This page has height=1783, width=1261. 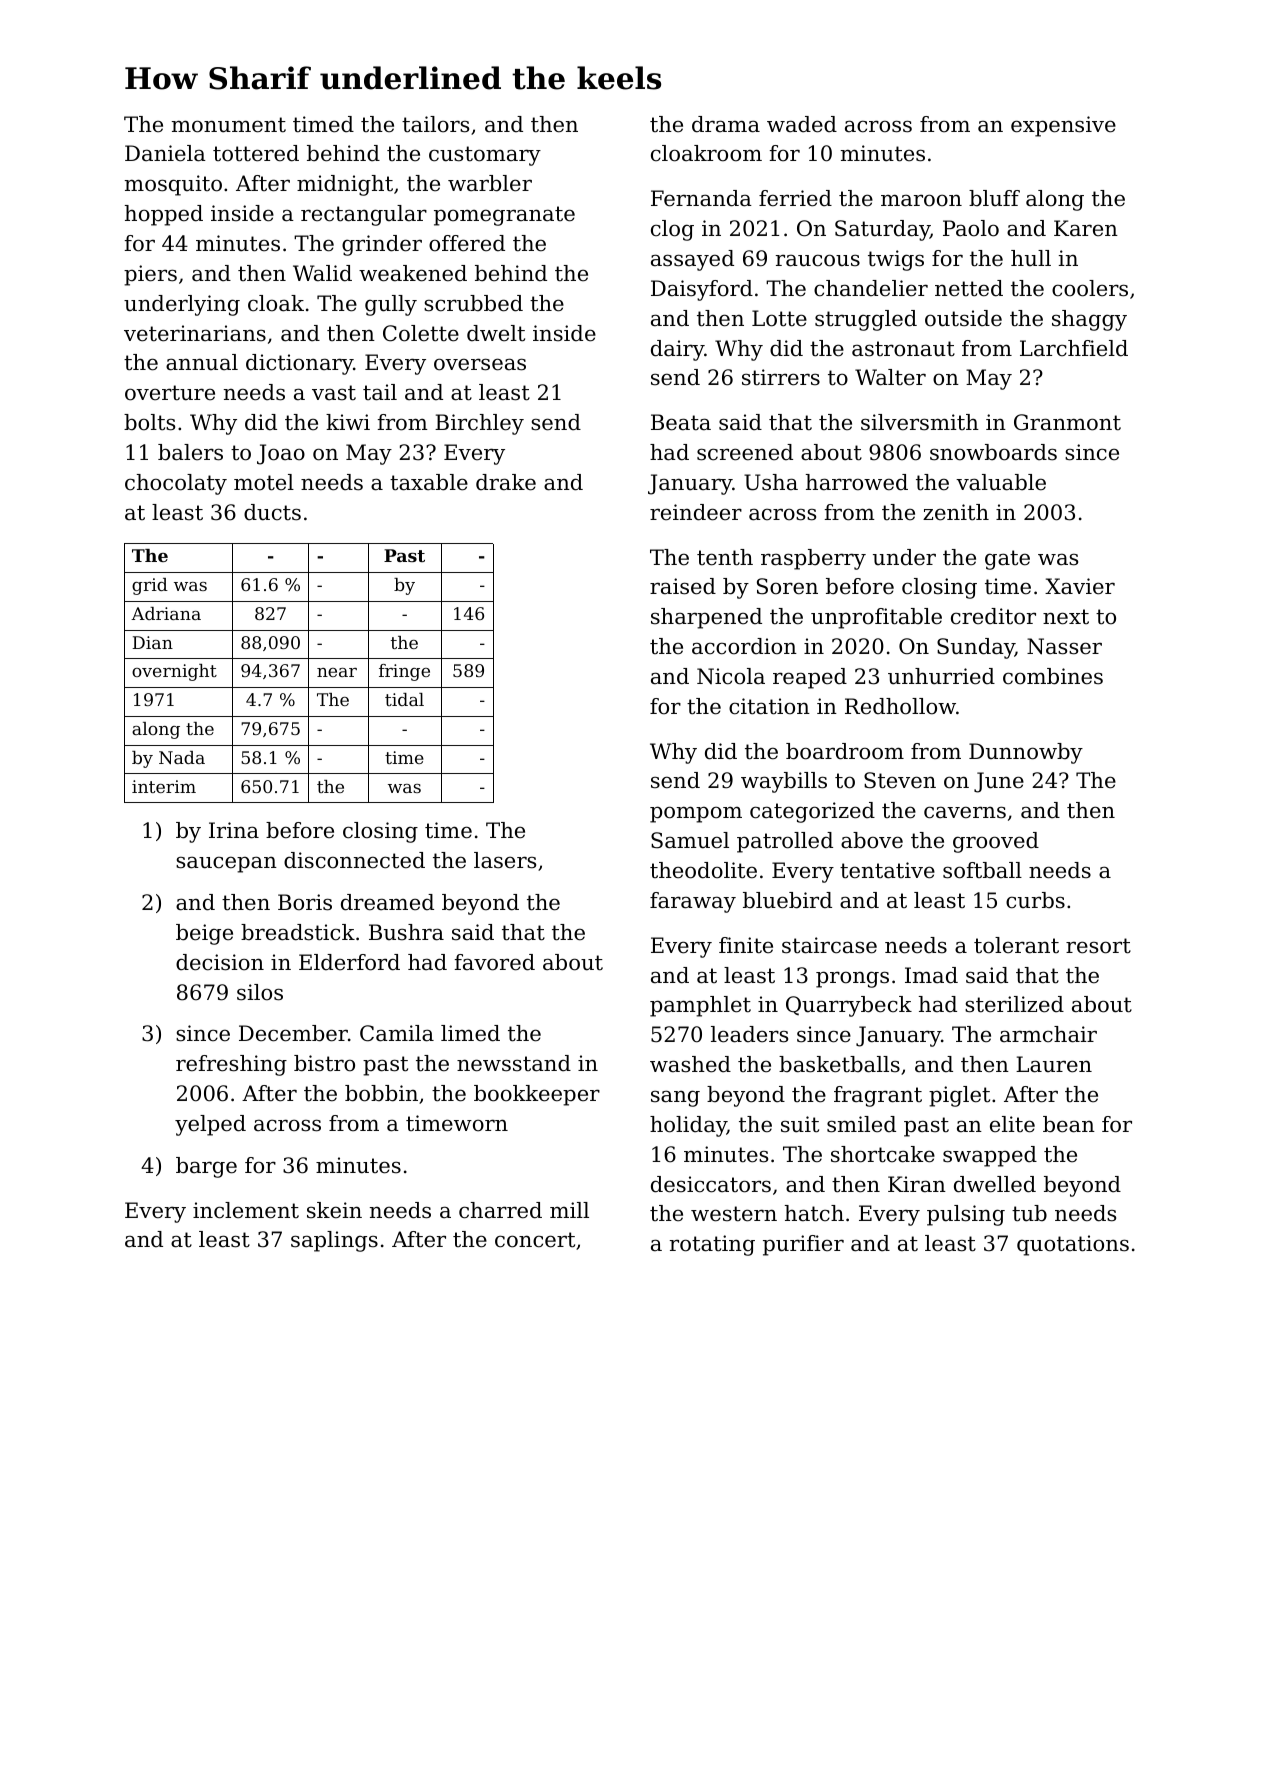 I want to click on Karen, so click(x=1086, y=228).
